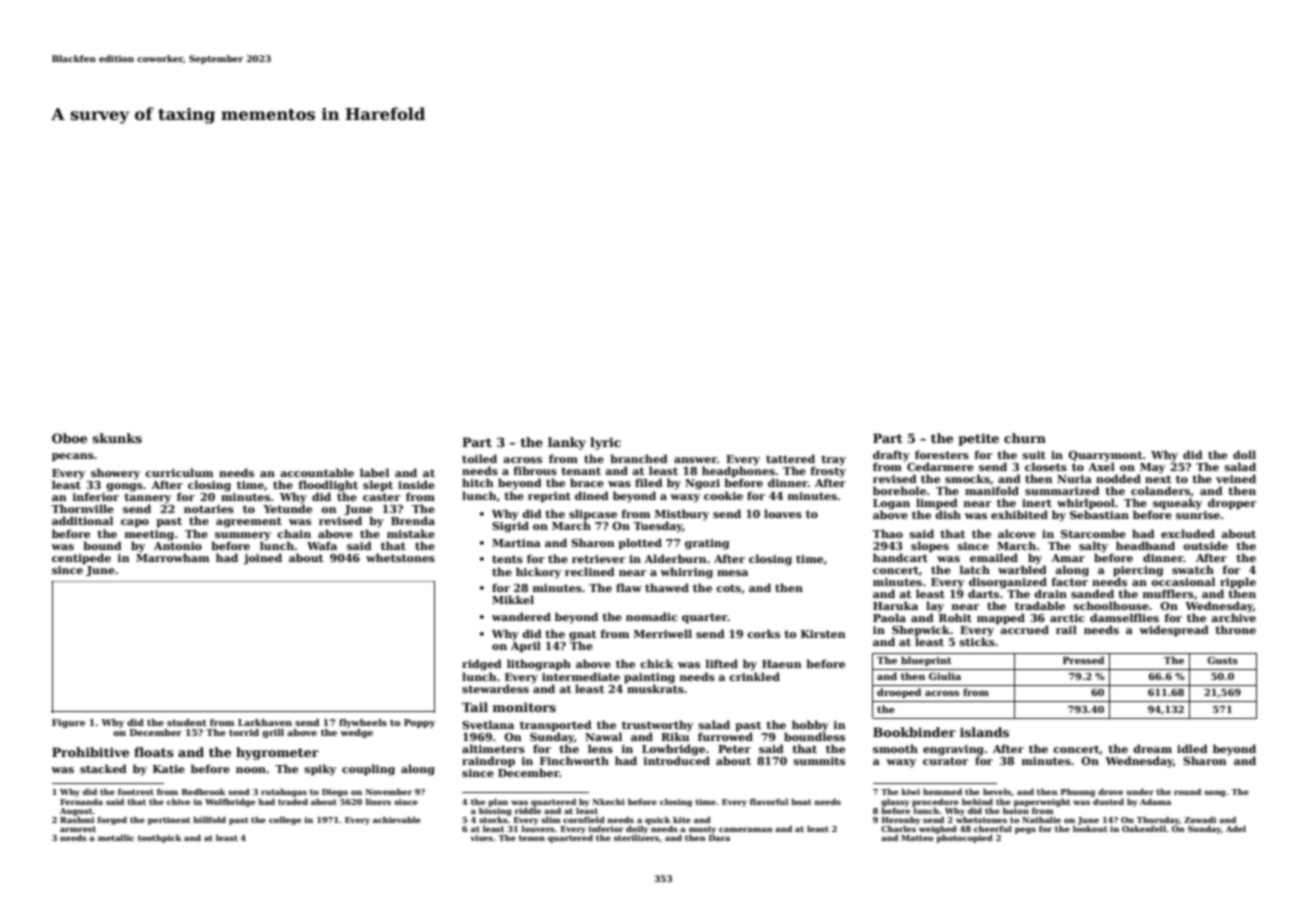 The image size is (1308, 924). What do you see at coordinates (1244, 454) in the document?
I see `doll` at bounding box center [1244, 454].
